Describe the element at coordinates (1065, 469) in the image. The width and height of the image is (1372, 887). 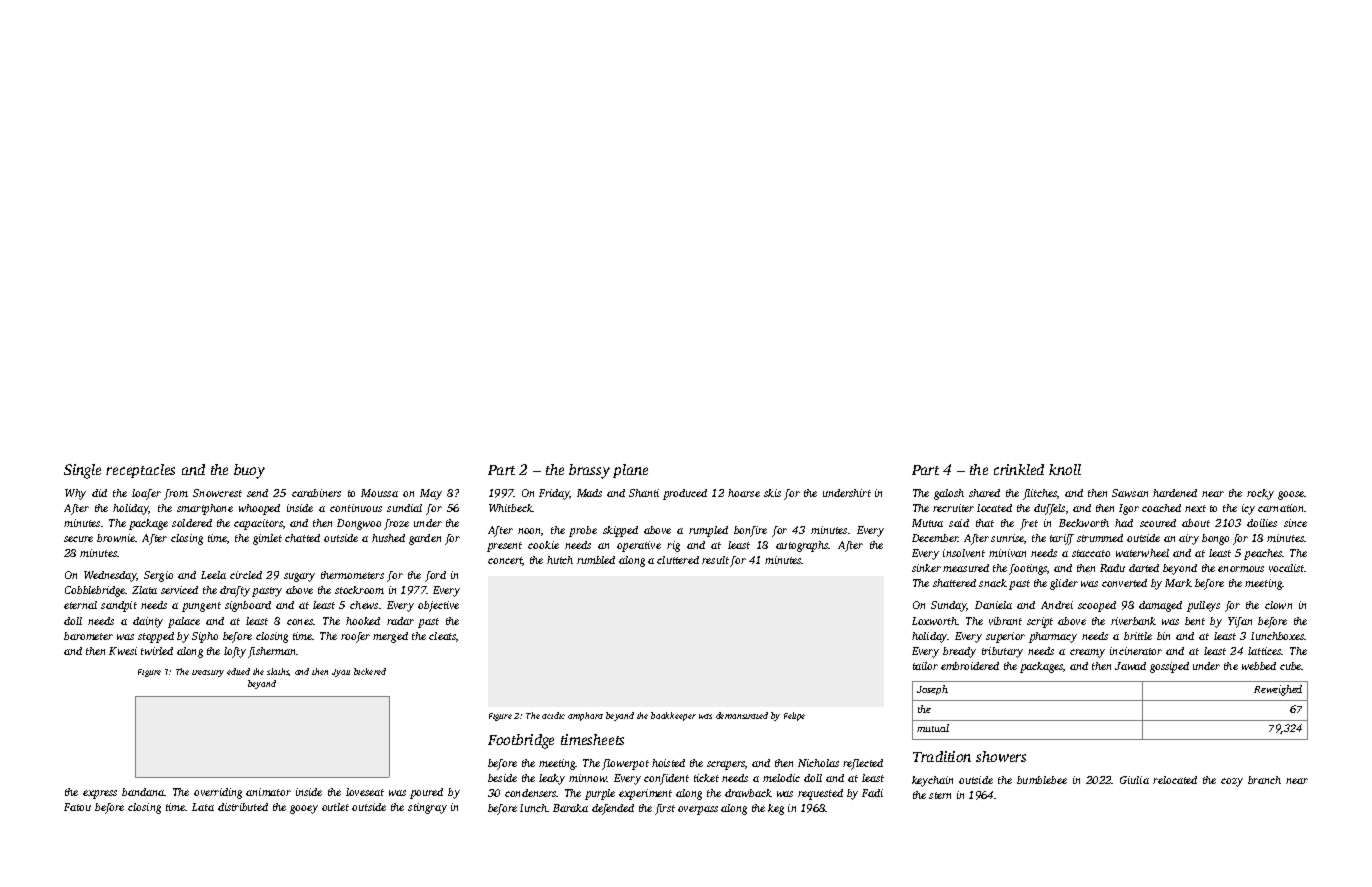
I see `knoll` at that location.
